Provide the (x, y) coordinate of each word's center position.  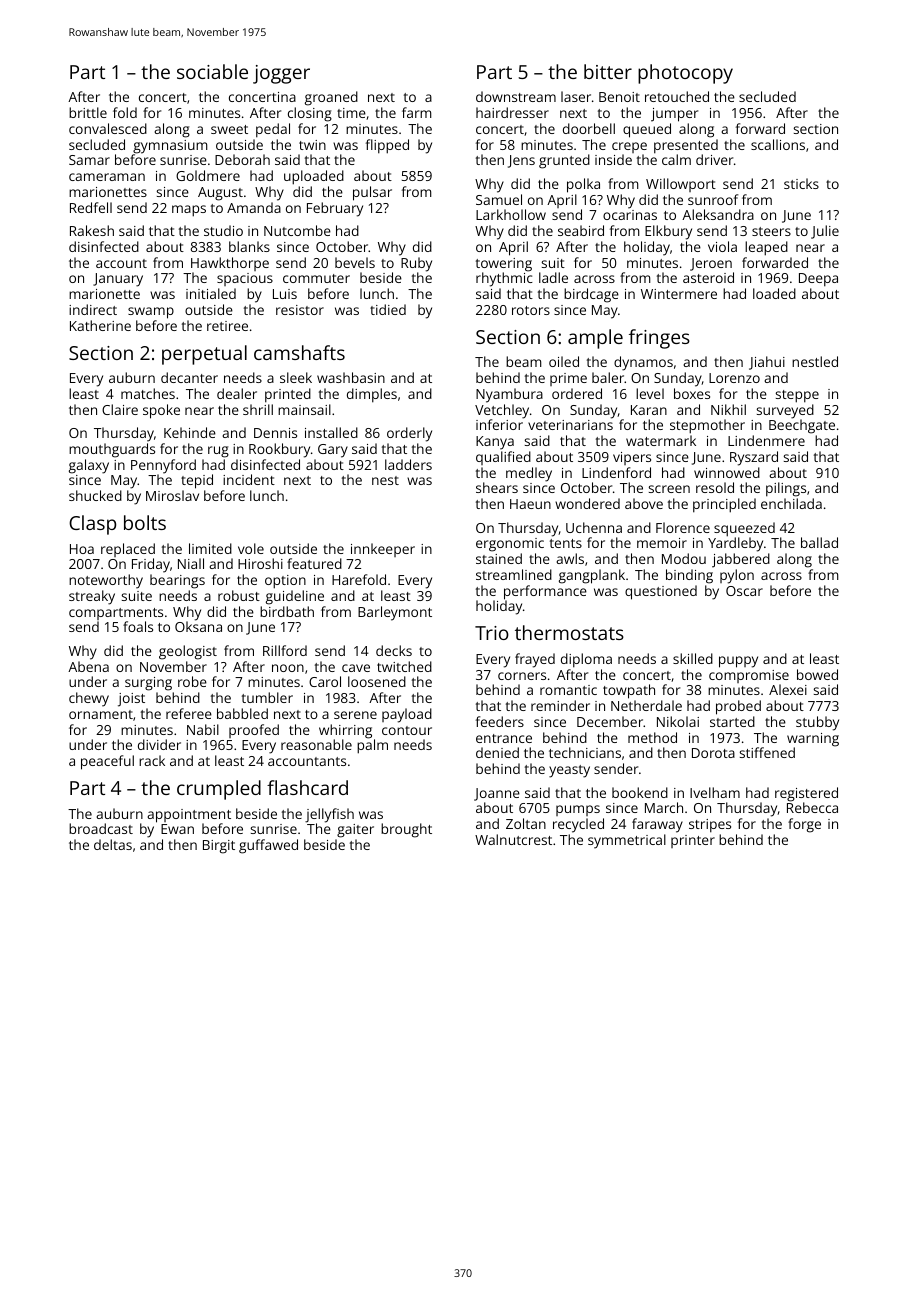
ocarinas (630, 215)
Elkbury (668, 232)
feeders (500, 721)
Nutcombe (297, 230)
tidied (388, 309)
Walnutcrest (513, 839)
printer (693, 841)
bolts (145, 522)
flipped (387, 146)
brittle (88, 112)
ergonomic (510, 545)
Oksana (198, 626)
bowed (817, 674)
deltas (113, 844)
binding (689, 576)
